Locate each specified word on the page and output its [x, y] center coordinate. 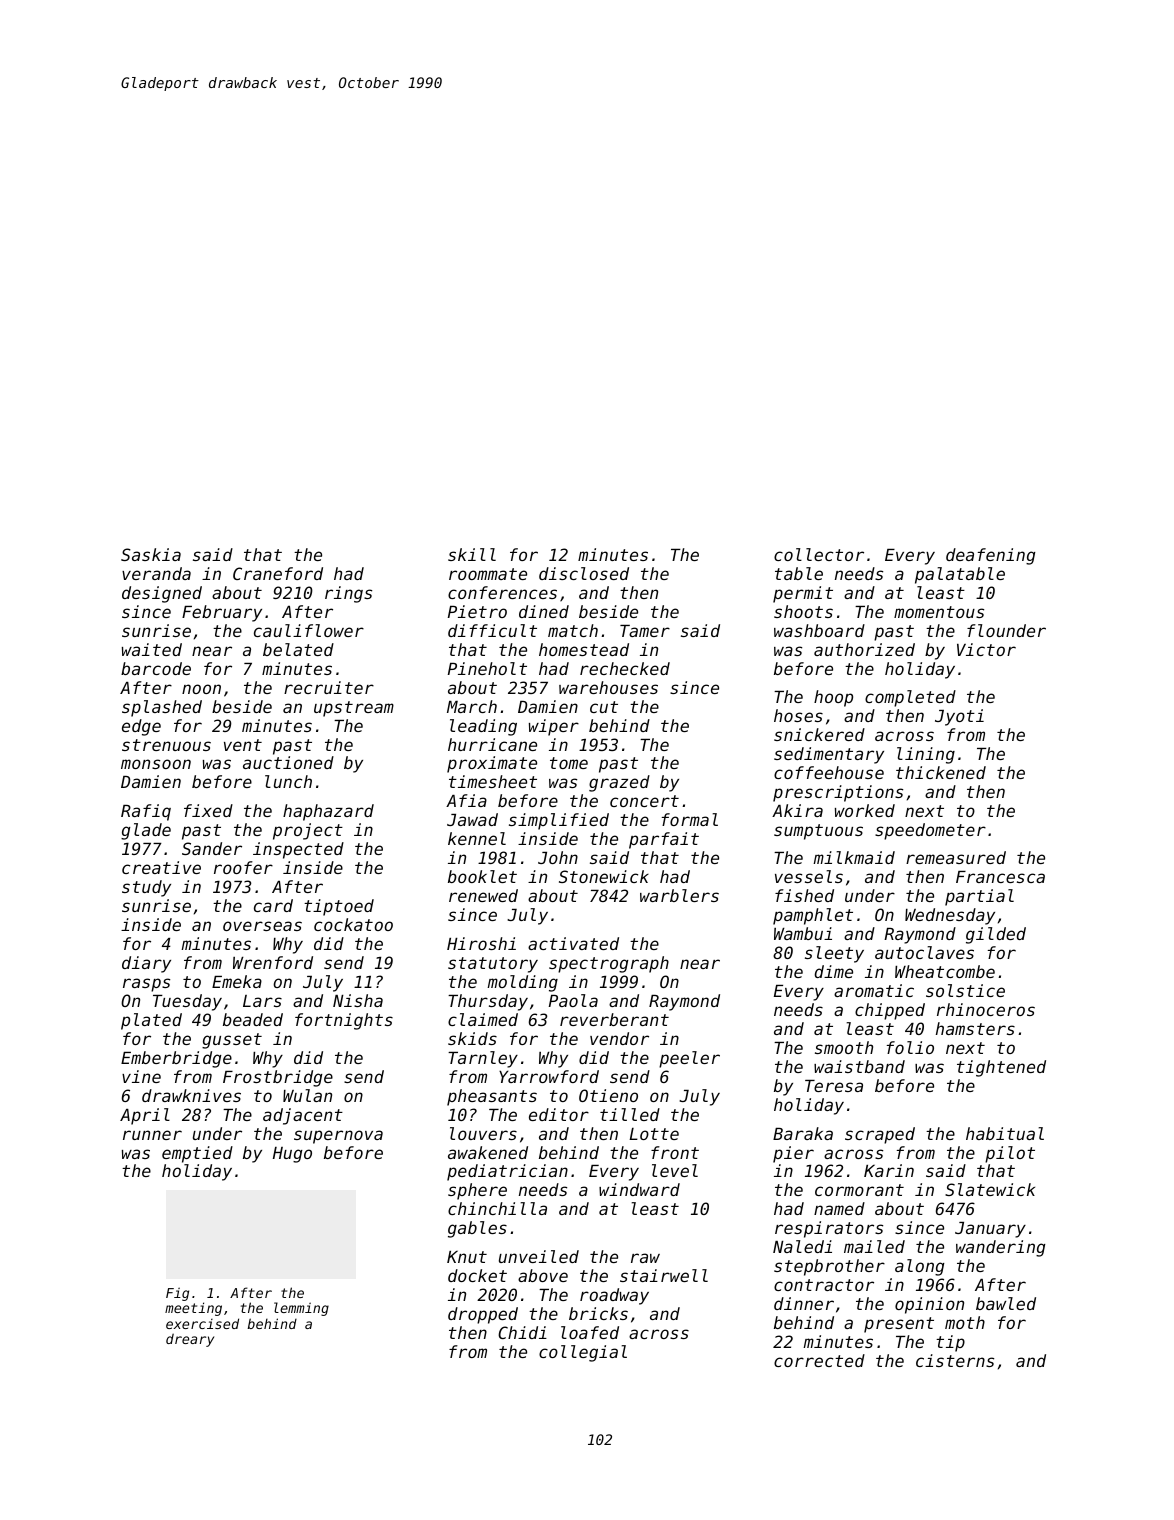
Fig [177, 1294]
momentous [939, 612]
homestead [584, 649]
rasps [146, 985]
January [990, 1230]
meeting [193, 1309]
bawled [1006, 1303]
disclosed [584, 573]
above [543, 1275]
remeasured [956, 857]
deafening [990, 556]
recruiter [329, 687]
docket [477, 1275]
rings [348, 594]
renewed [483, 895]
